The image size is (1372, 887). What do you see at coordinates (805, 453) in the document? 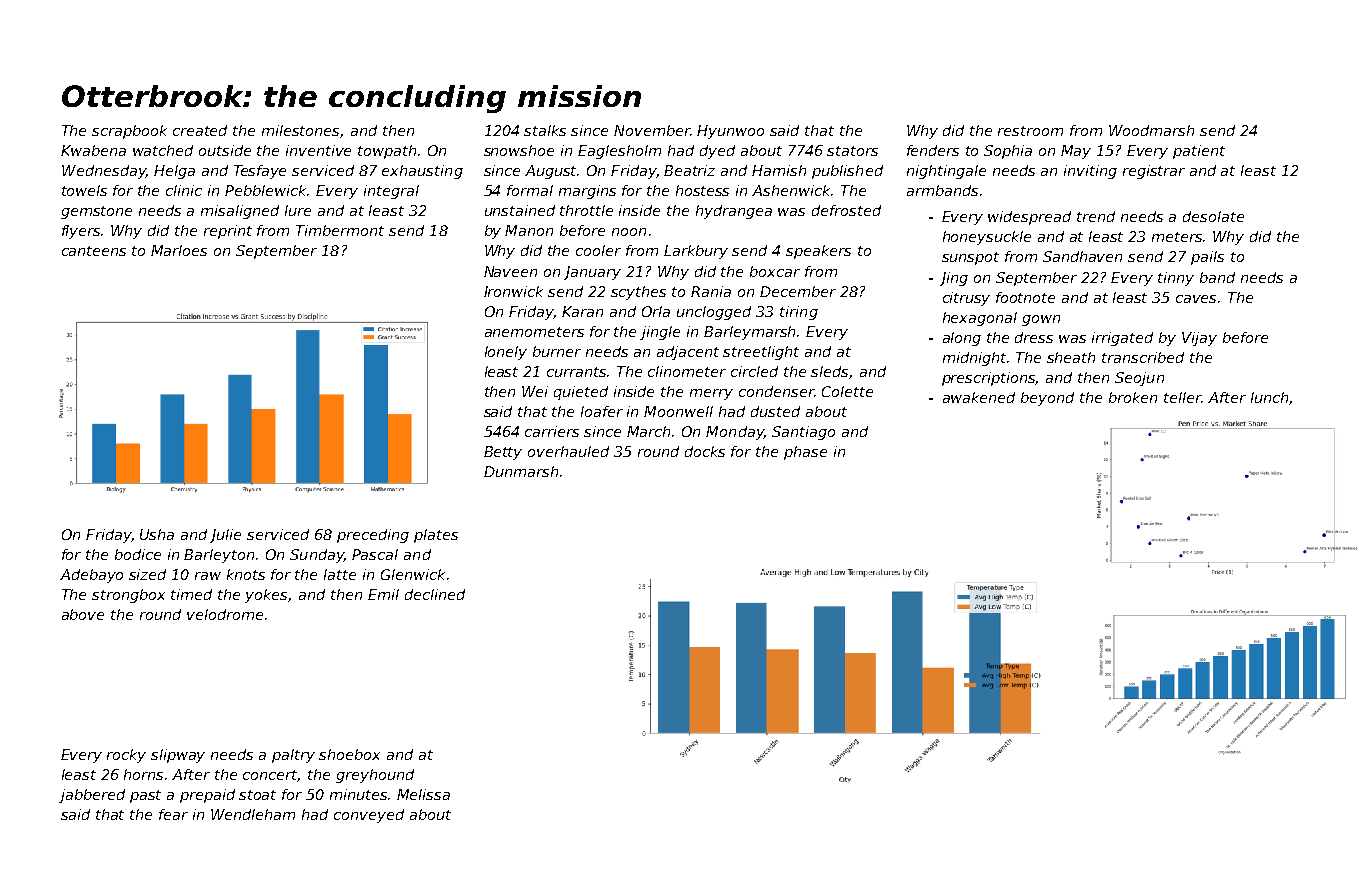
I see `phase` at bounding box center [805, 453].
